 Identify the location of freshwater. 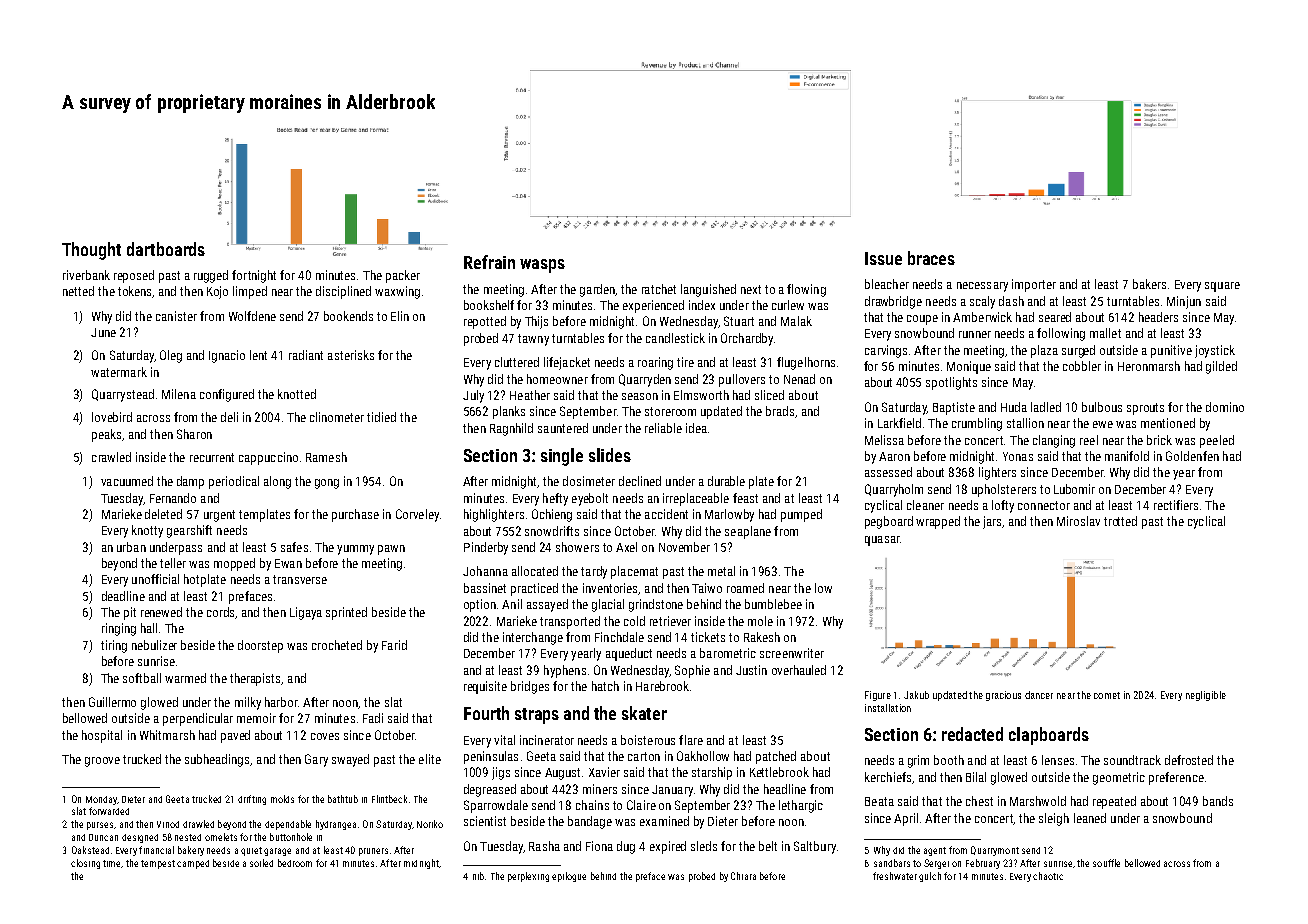
(895, 876).
